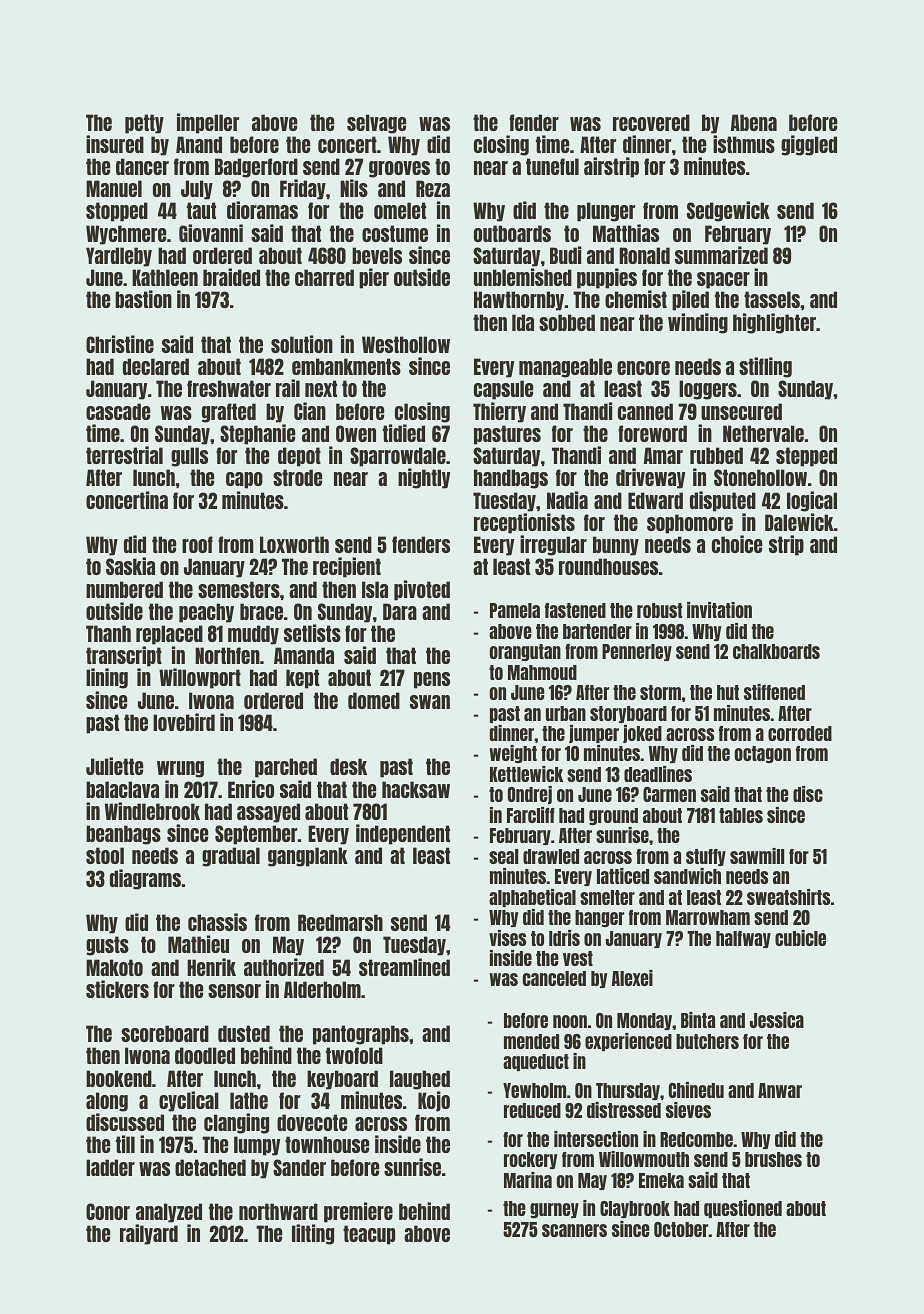  What do you see at coordinates (374, 700) in the screenshot?
I see `domed` at bounding box center [374, 700].
